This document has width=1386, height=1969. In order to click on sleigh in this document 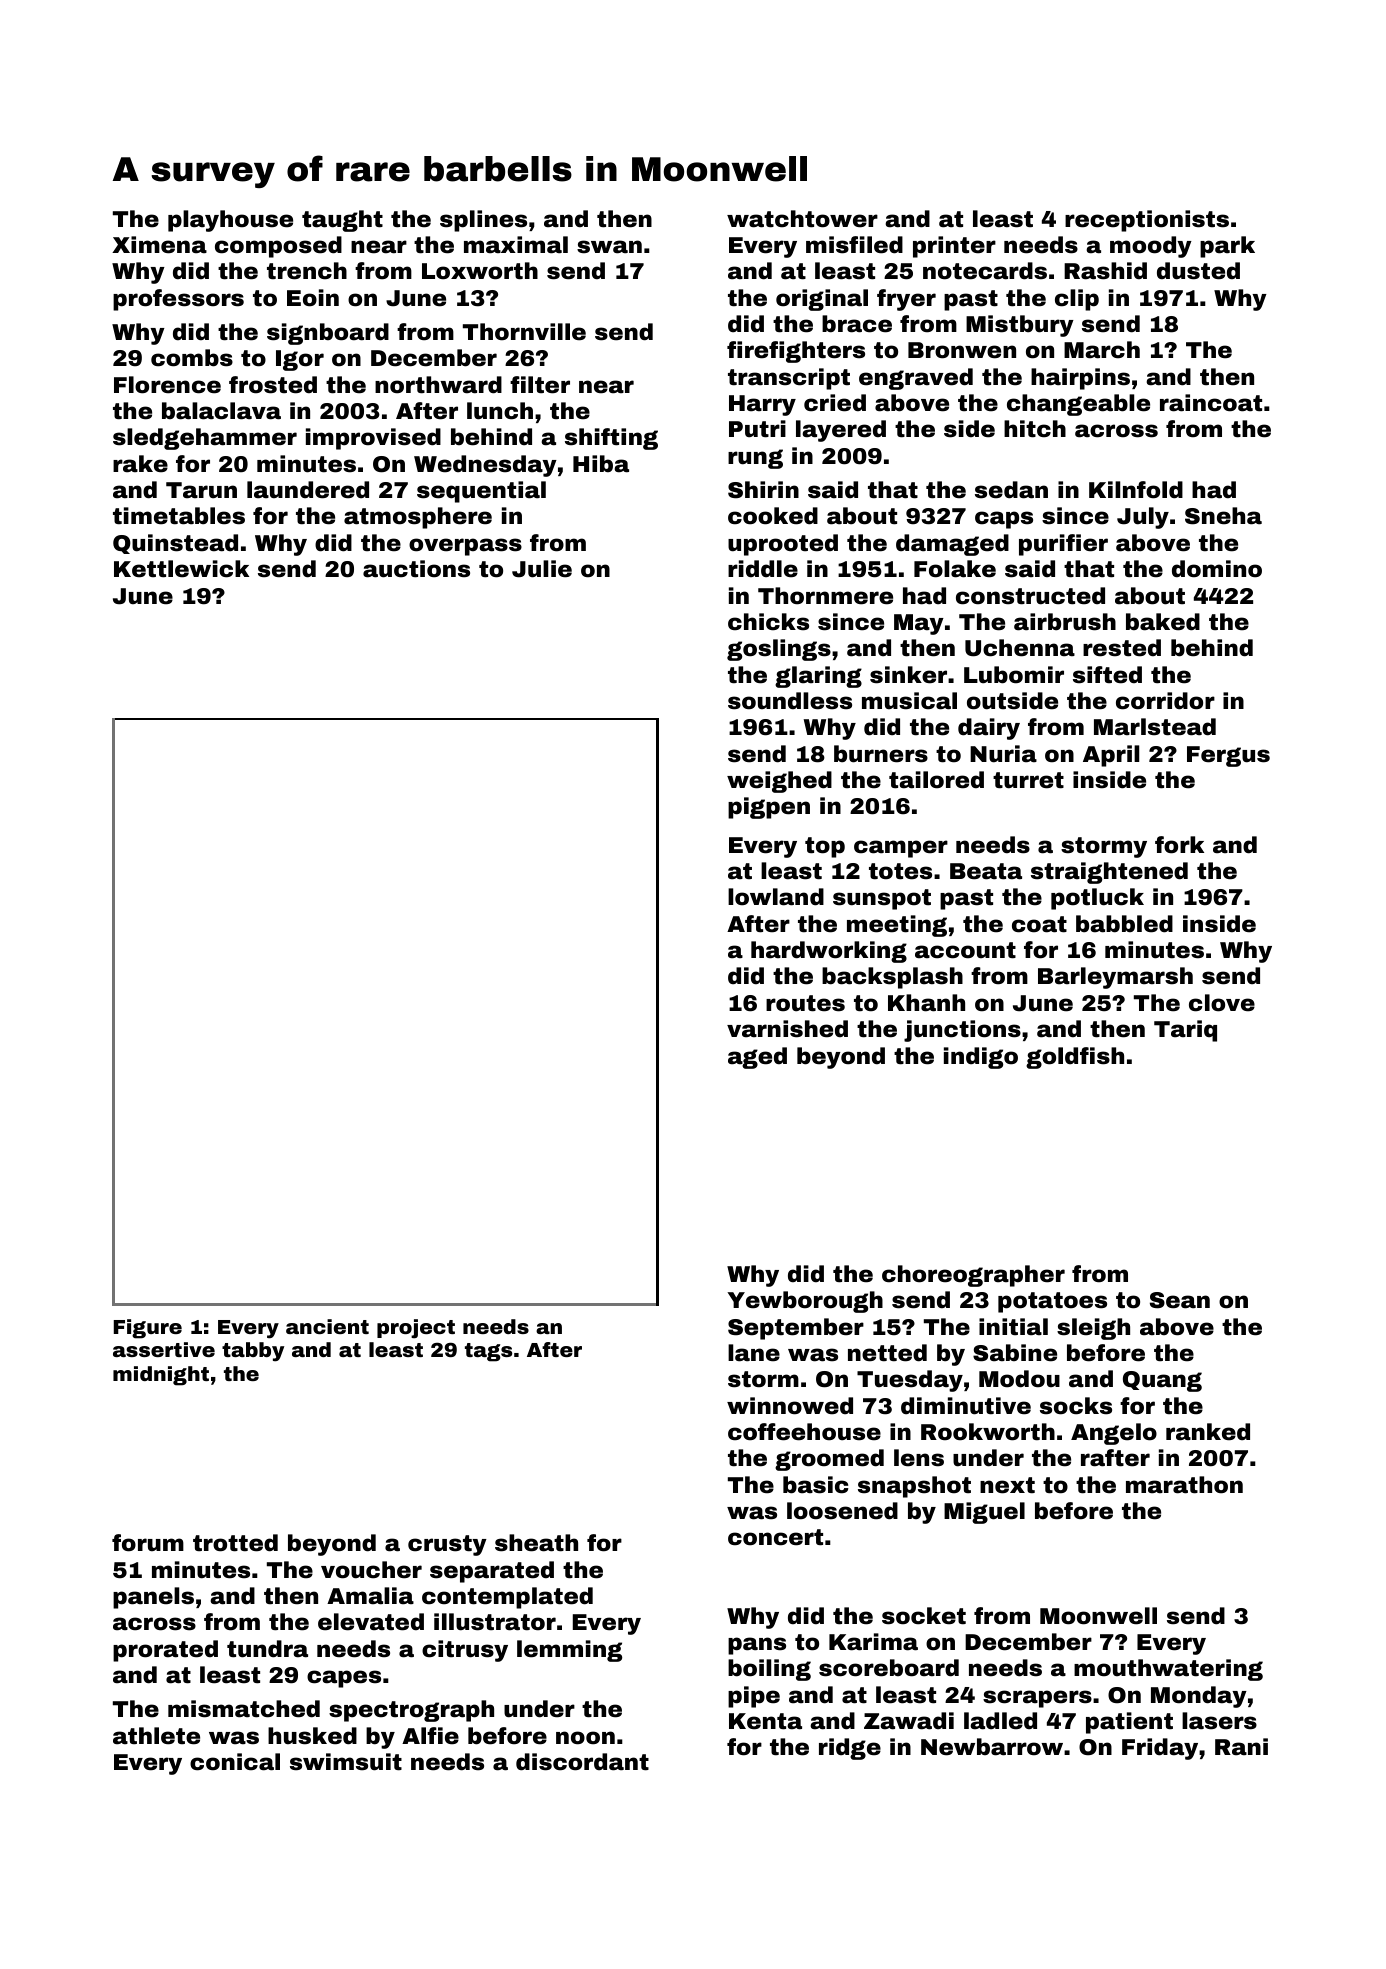, I will do `click(1093, 1329)`.
